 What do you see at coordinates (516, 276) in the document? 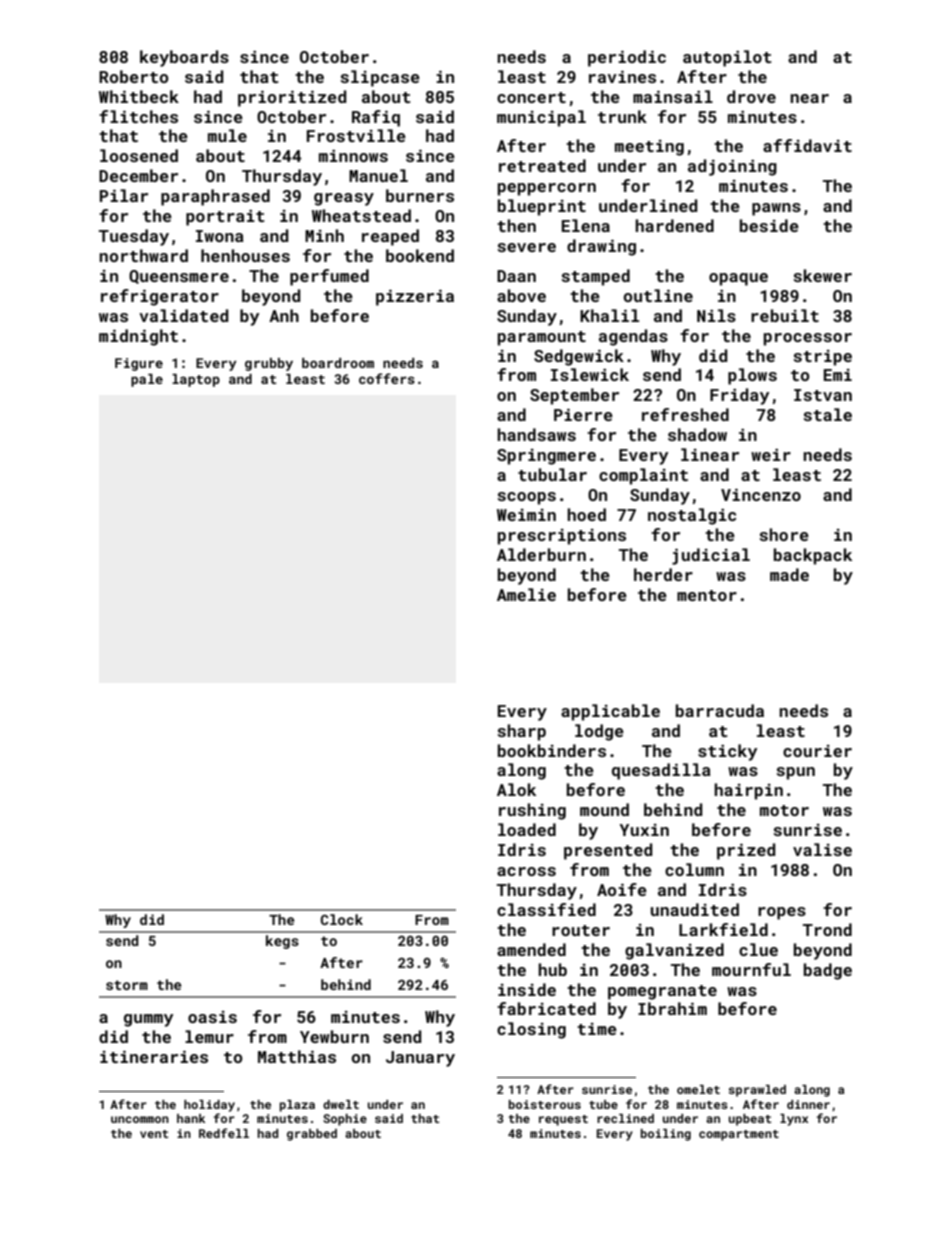
I see `Daan` at bounding box center [516, 276].
